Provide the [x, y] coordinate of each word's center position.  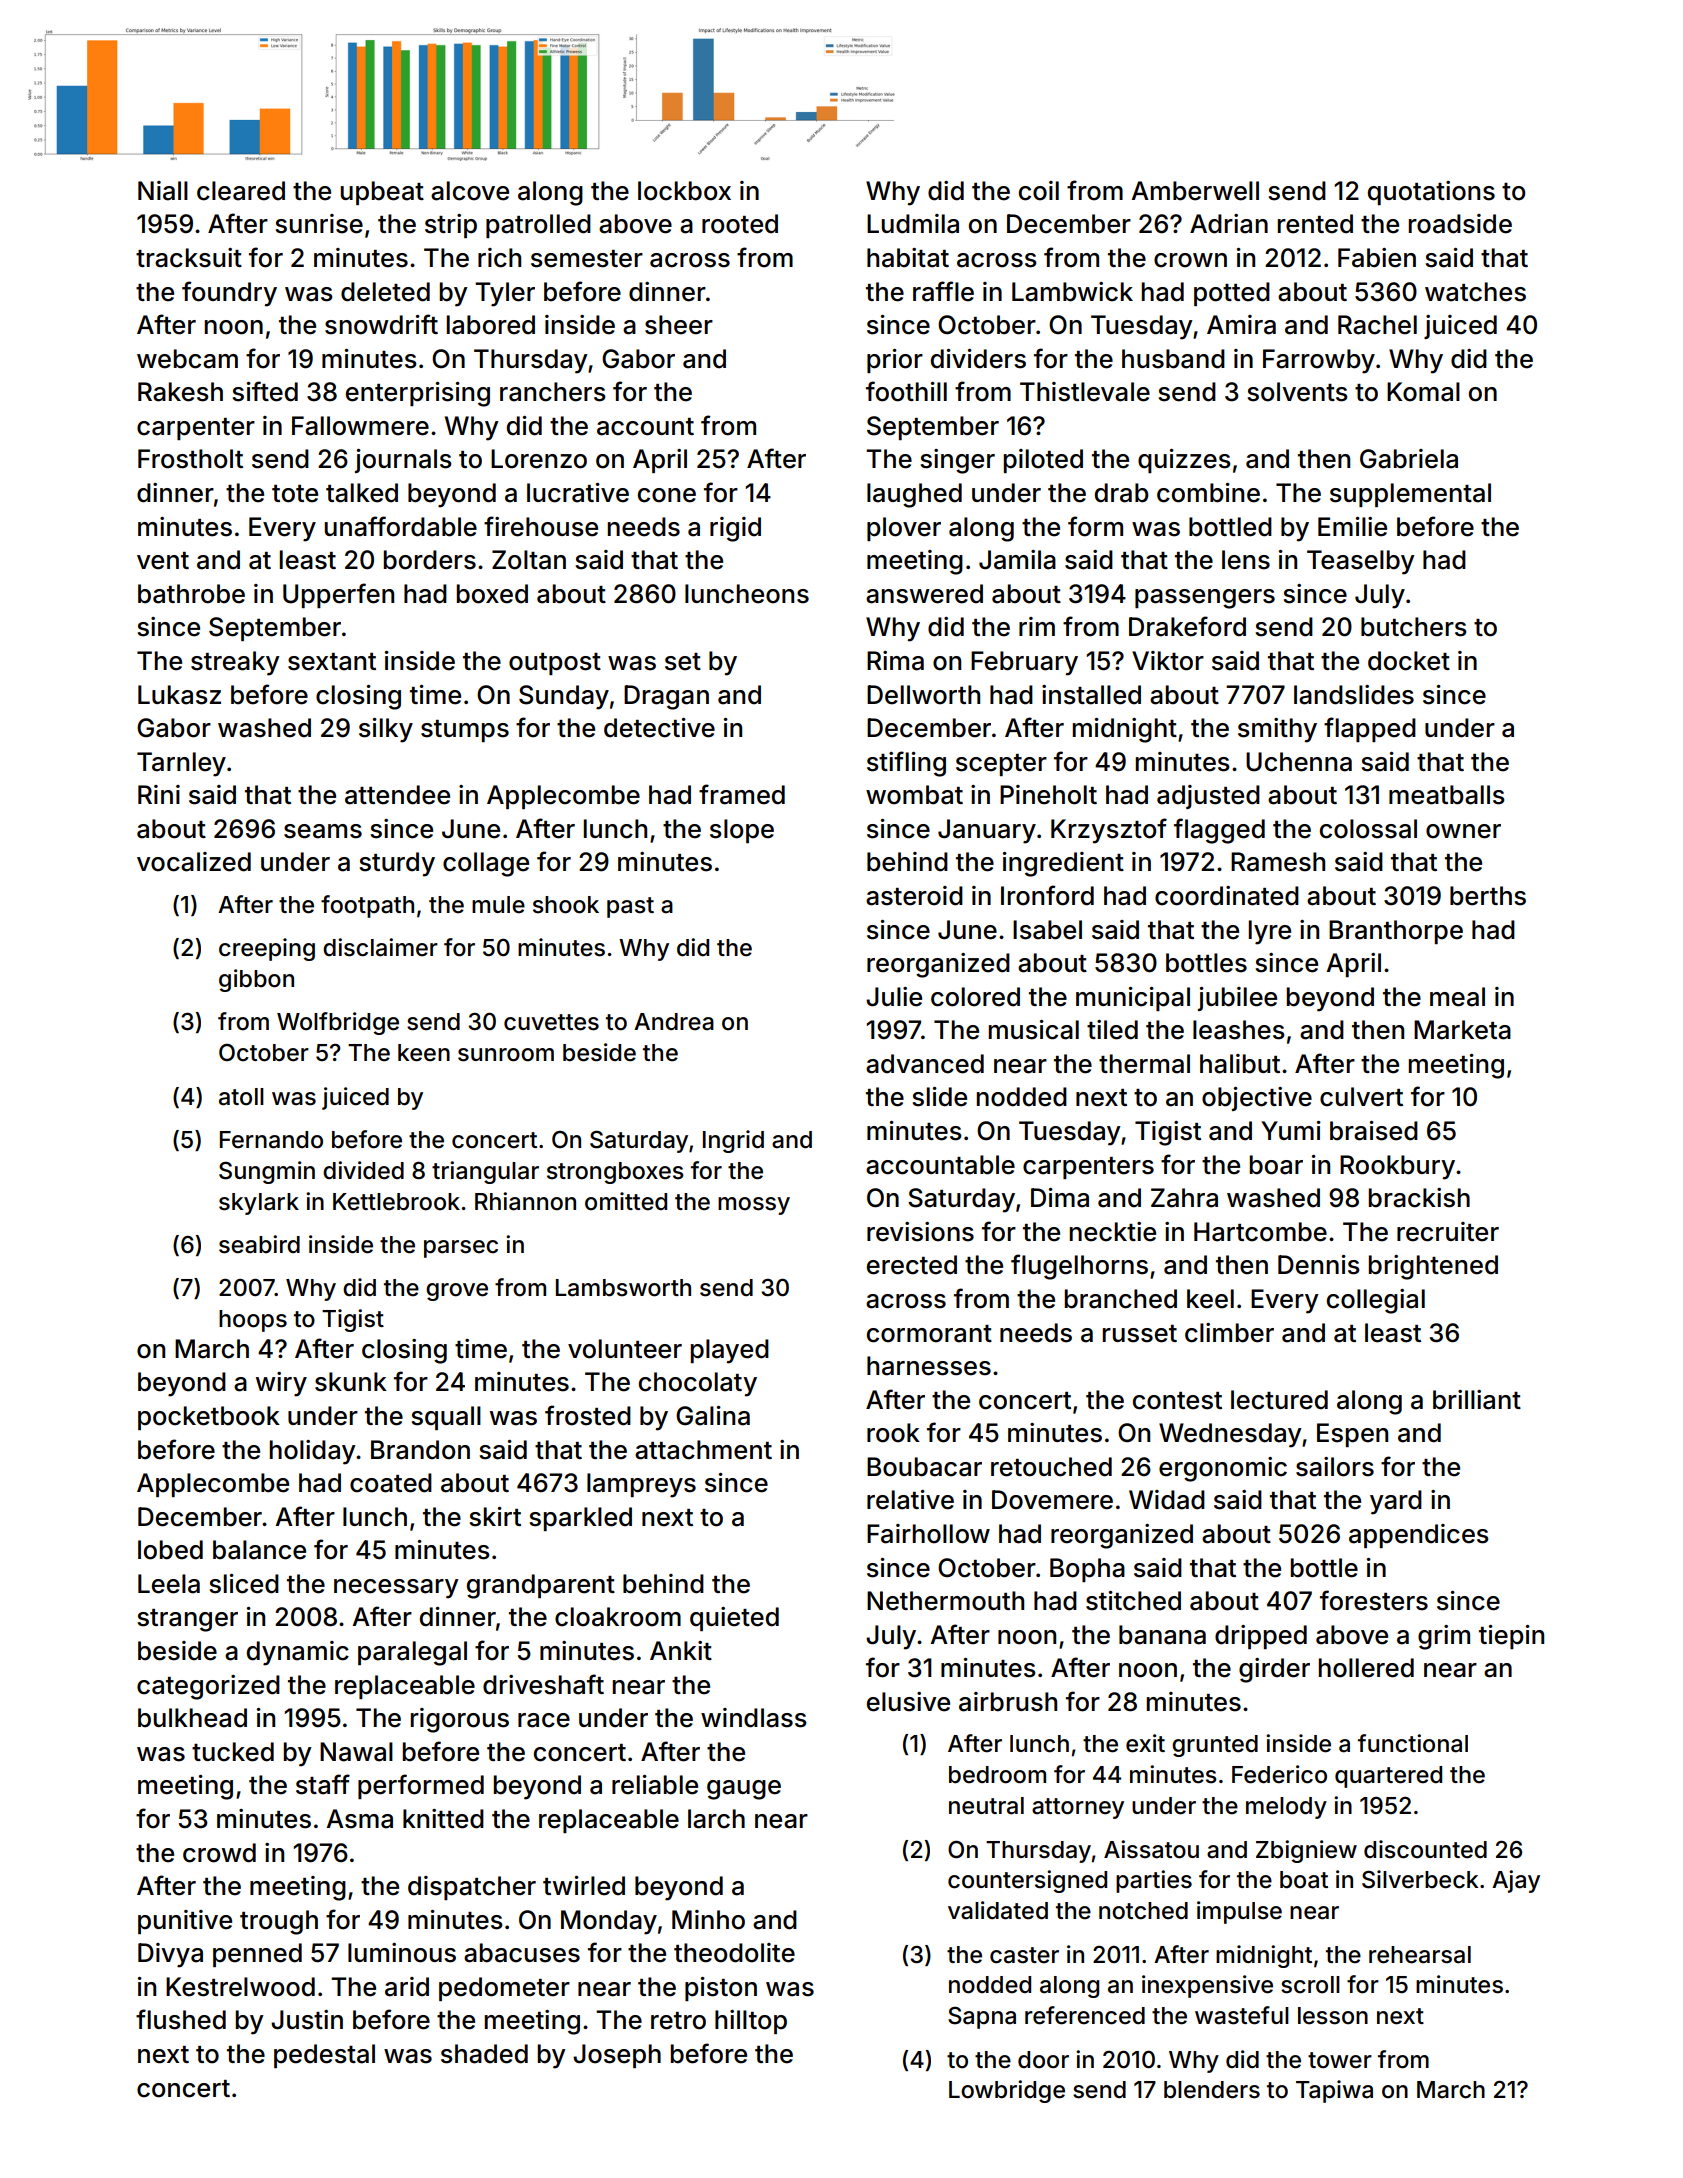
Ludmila [913, 224]
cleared [241, 191]
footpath [367, 906]
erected [912, 1265]
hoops [253, 1321]
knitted [443, 1819]
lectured [1279, 1400]
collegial [1376, 1301]
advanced [925, 1064]
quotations [1431, 193]
